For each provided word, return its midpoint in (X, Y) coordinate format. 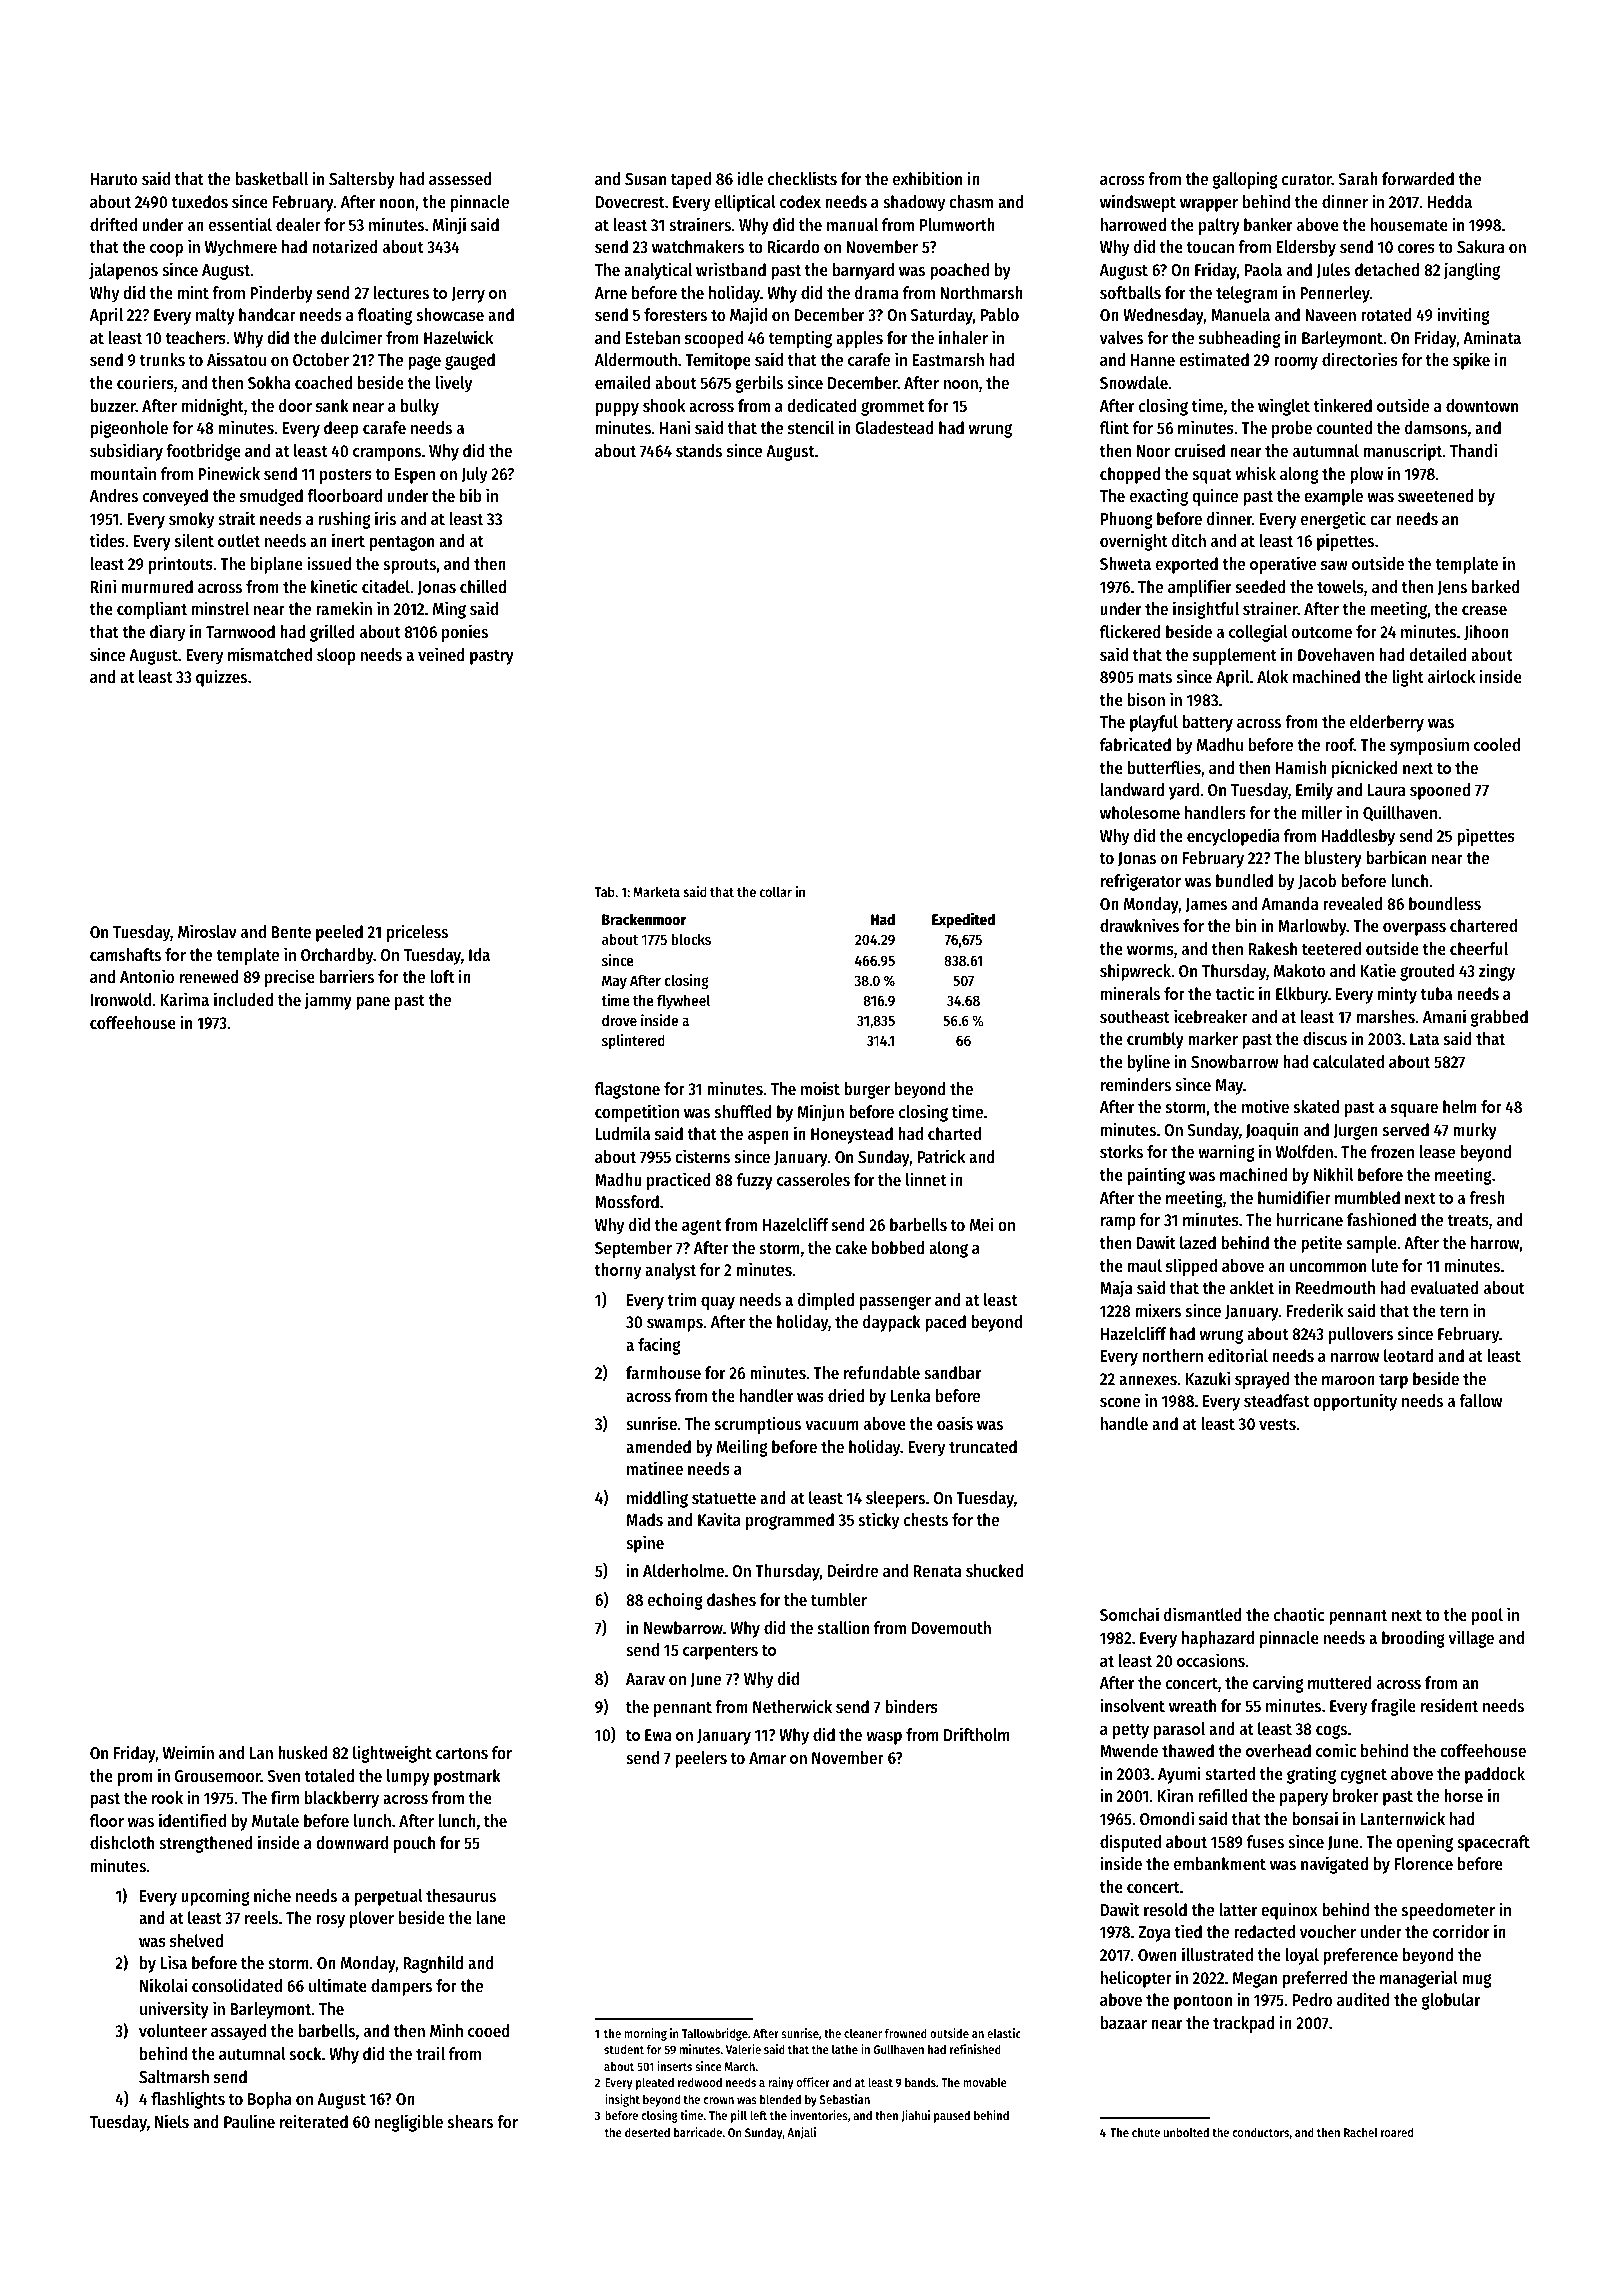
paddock (1495, 1775)
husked (303, 1752)
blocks (691, 939)
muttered (1340, 1682)
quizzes (221, 678)
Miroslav (207, 931)
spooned (1440, 791)
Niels (172, 2121)
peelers (701, 1759)
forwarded (1418, 178)
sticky (879, 1521)
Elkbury (1302, 995)
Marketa (656, 891)
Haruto (114, 179)
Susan (645, 179)
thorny (618, 1271)
